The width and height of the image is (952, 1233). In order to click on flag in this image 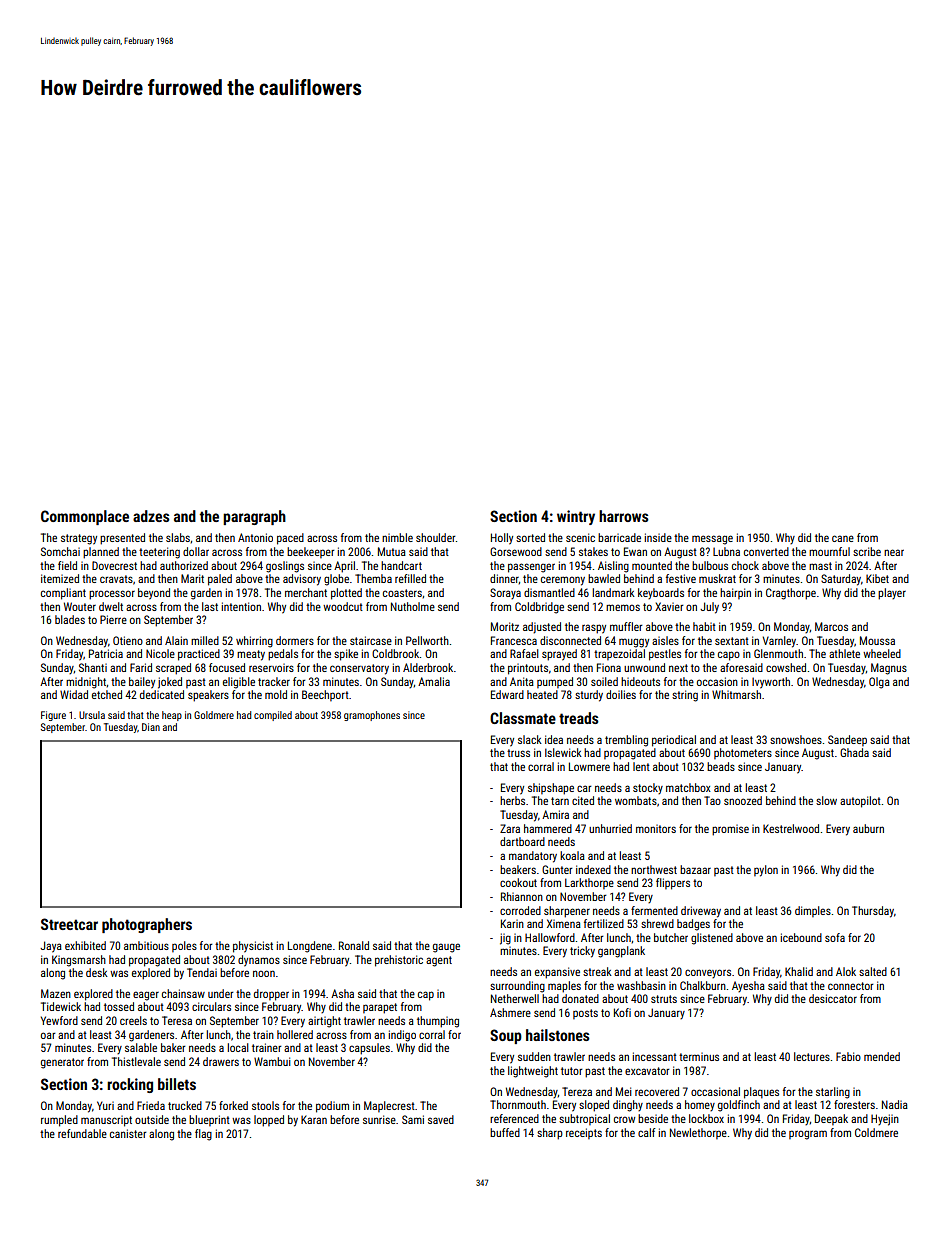, I will do `click(203, 1135)`.
